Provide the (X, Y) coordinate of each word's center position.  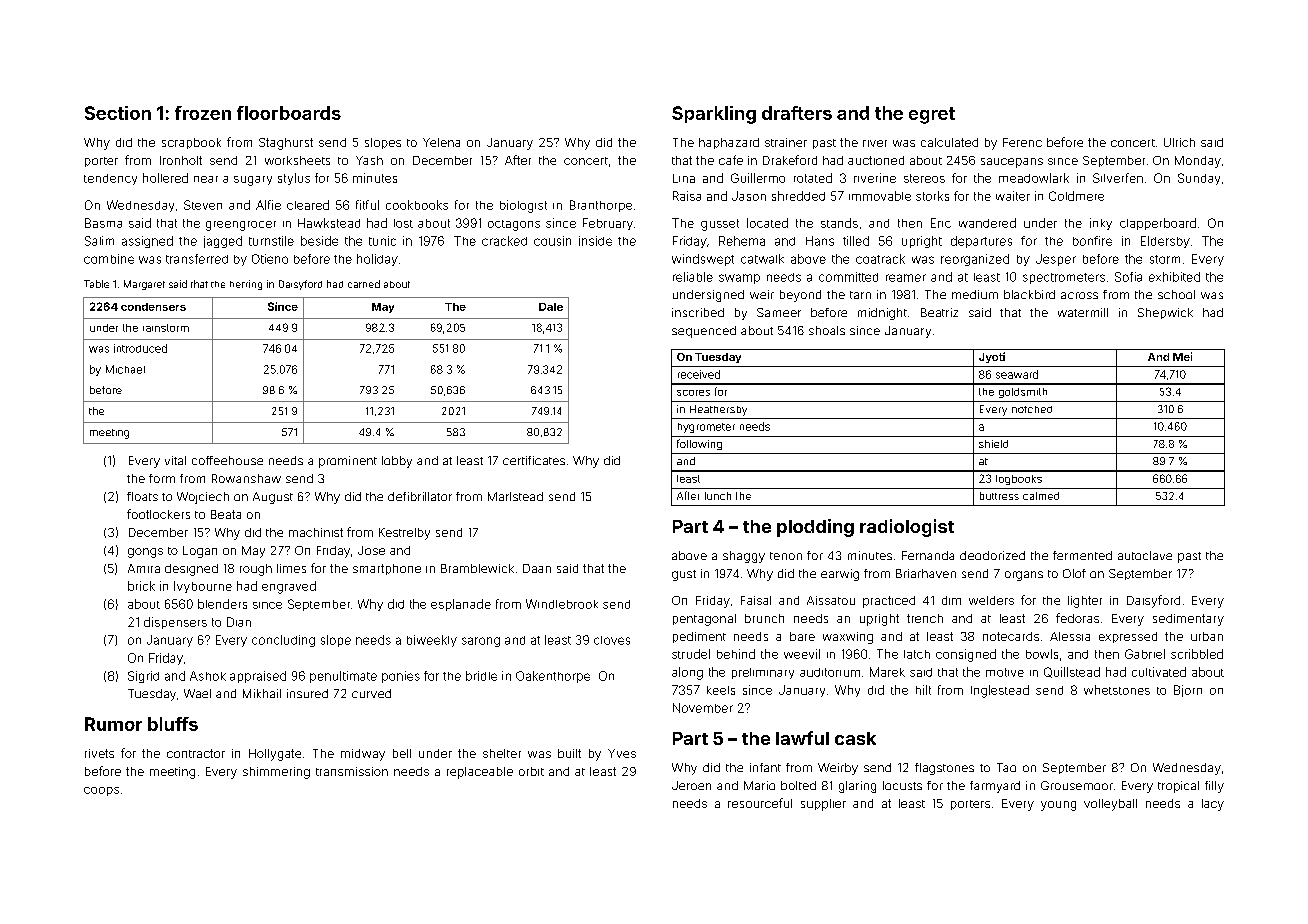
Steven (203, 205)
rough (256, 570)
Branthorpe (601, 206)
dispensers (175, 623)
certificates (534, 460)
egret (932, 115)
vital (175, 460)
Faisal (756, 600)
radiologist (907, 528)
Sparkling (714, 115)
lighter (1085, 602)
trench (925, 618)
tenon (786, 556)
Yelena (441, 142)
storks (932, 196)
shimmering (276, 773)
